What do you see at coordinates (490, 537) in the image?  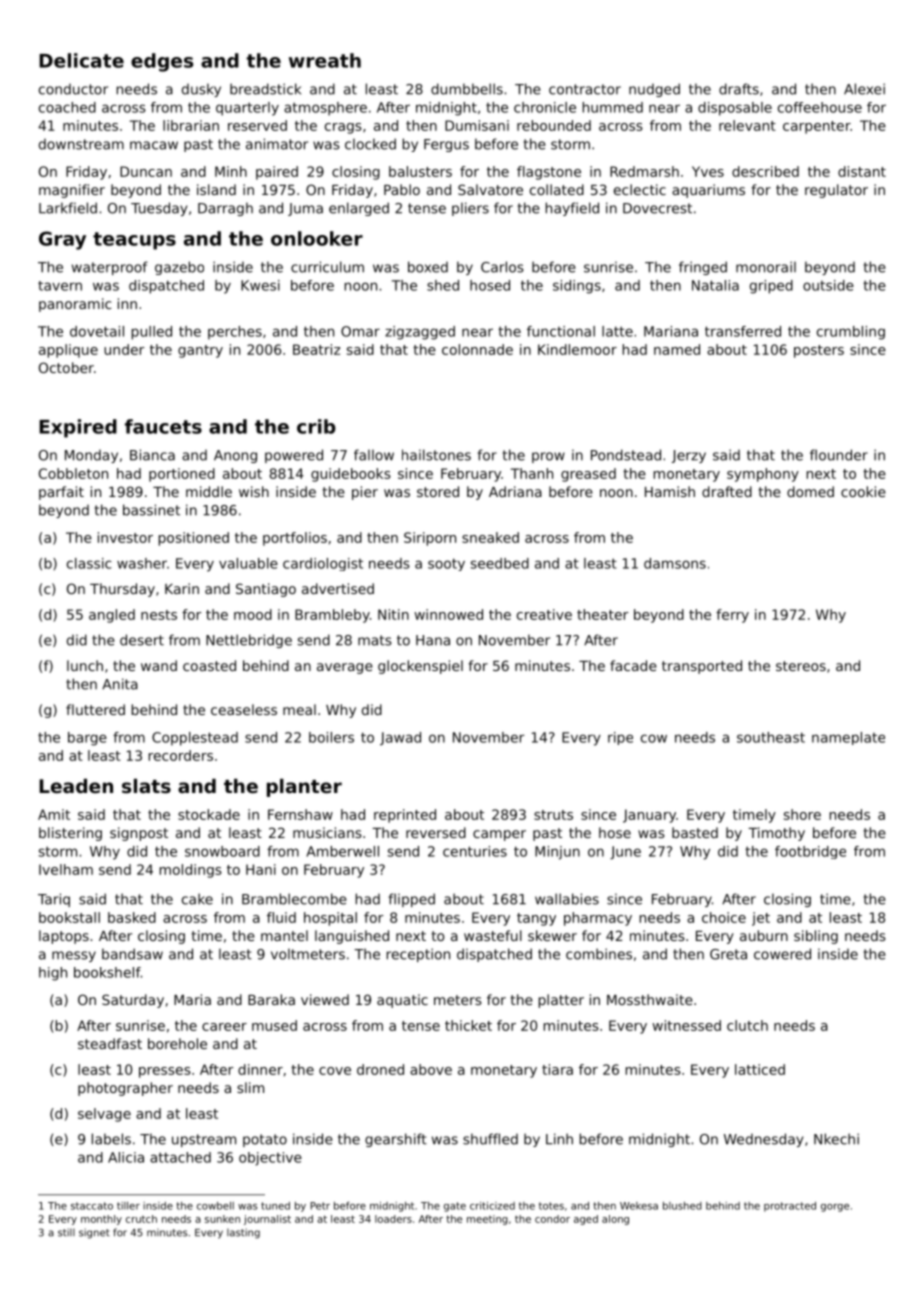 I see `sneaked` at bounding box center [490, 537].
